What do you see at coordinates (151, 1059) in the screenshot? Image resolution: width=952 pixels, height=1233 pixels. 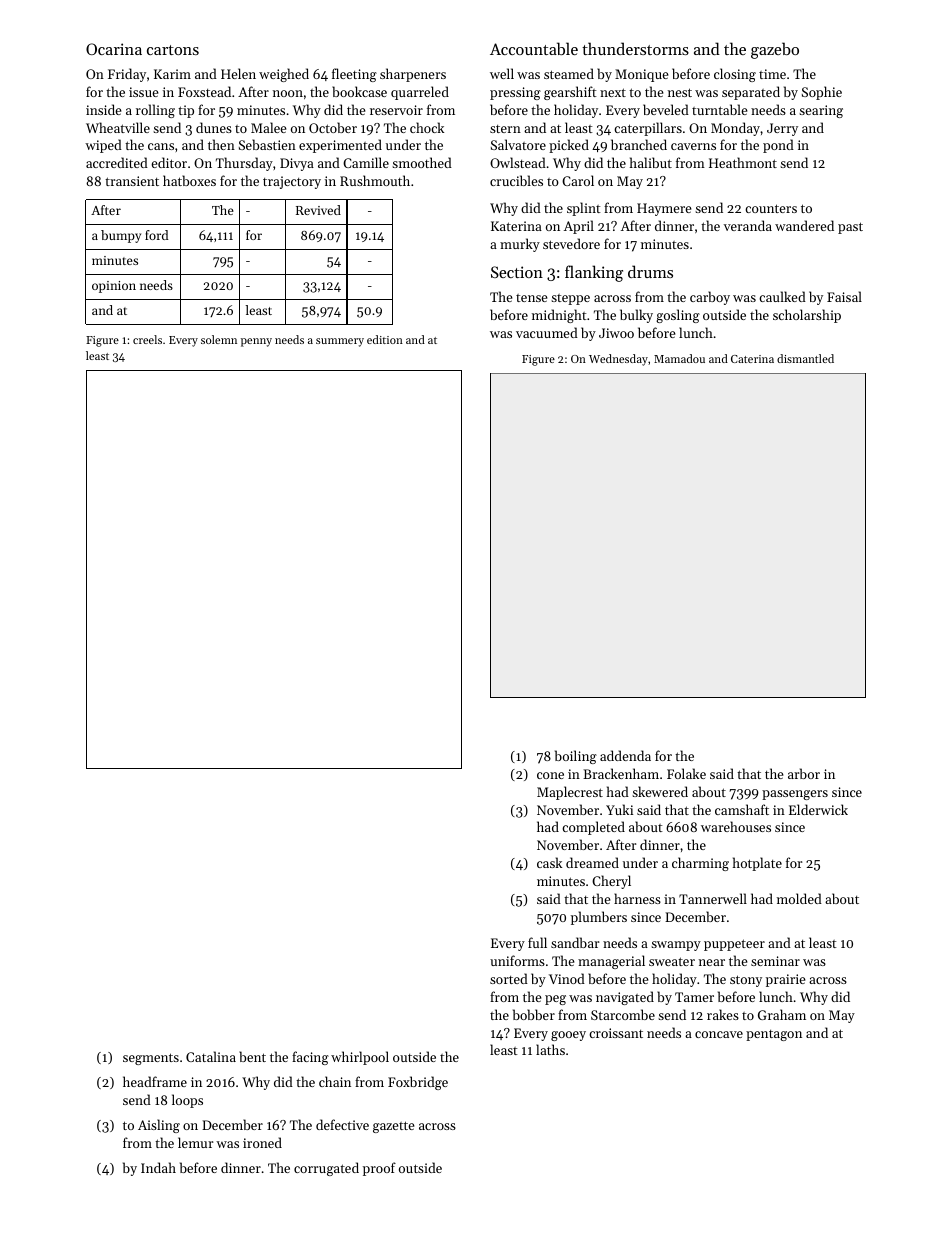 I see `segments` at bounding box center [151, 1059].
